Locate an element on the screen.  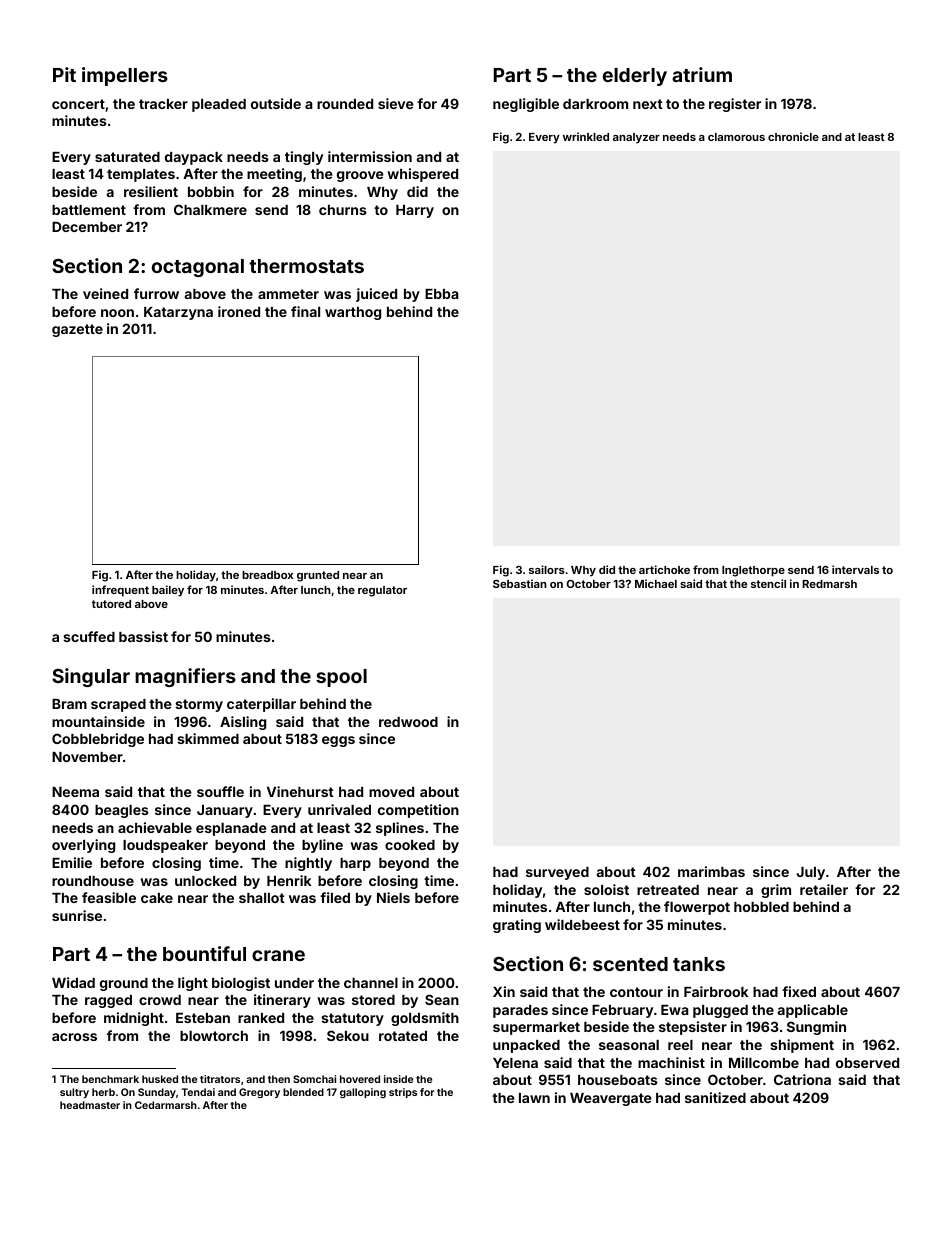
Inglethorpe is located at coordinates (753, 571).
